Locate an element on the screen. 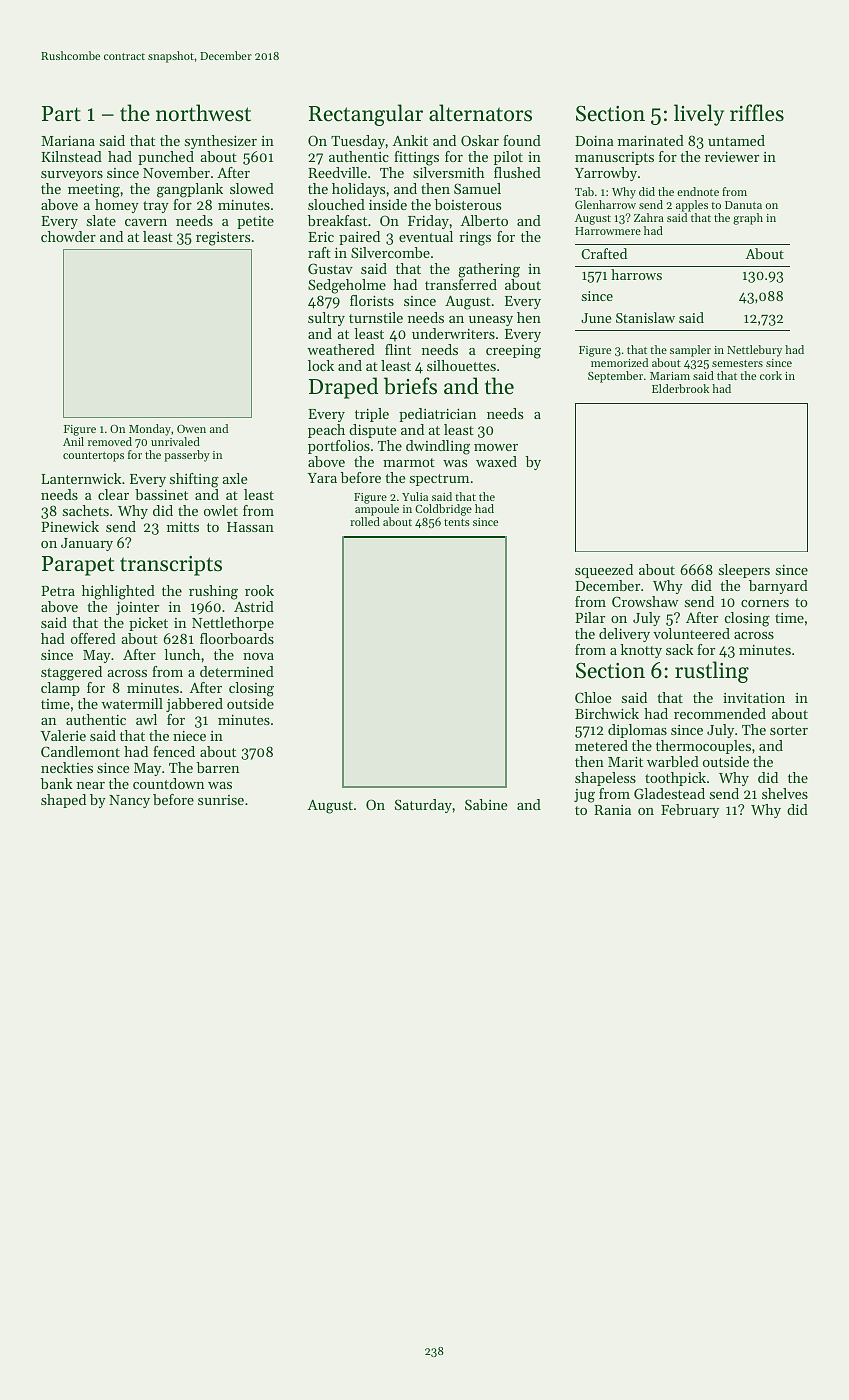 Image resolution: width=849 pixels, height=1400 pixels. fenced is located at coordinates (174, 751).
